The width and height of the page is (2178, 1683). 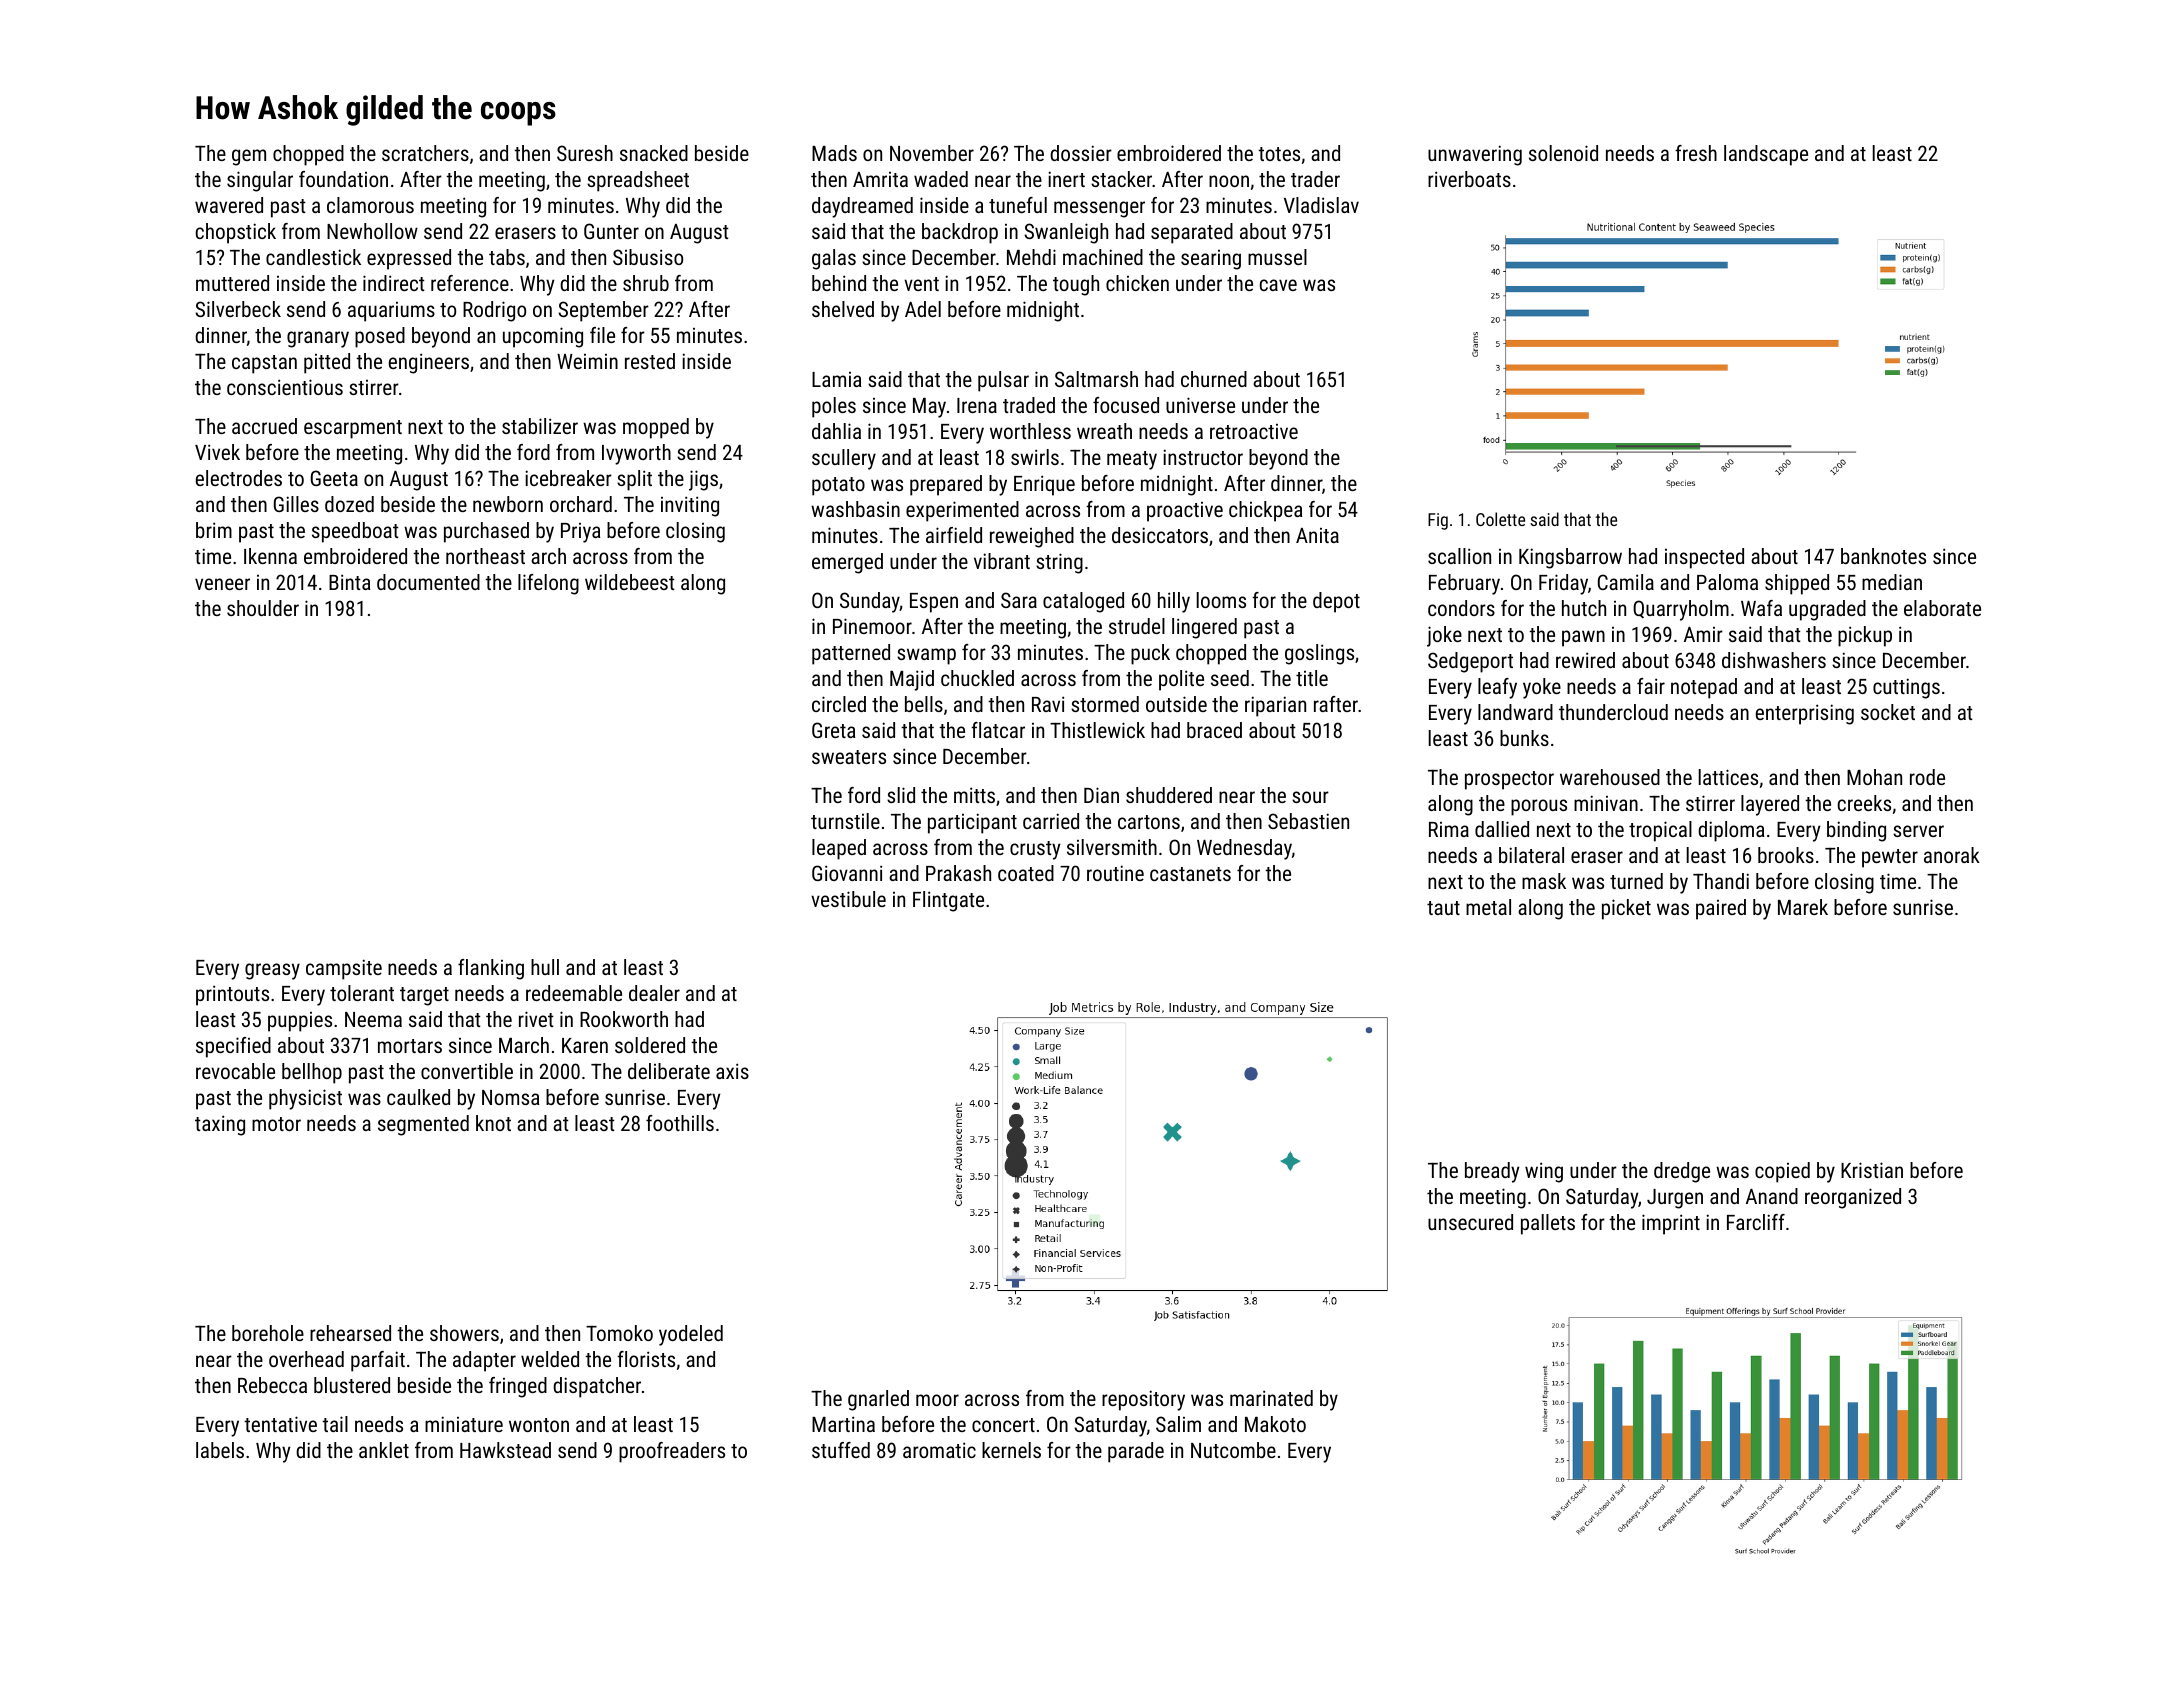 I want to click on landscape, so click(x=1766, y=155).
